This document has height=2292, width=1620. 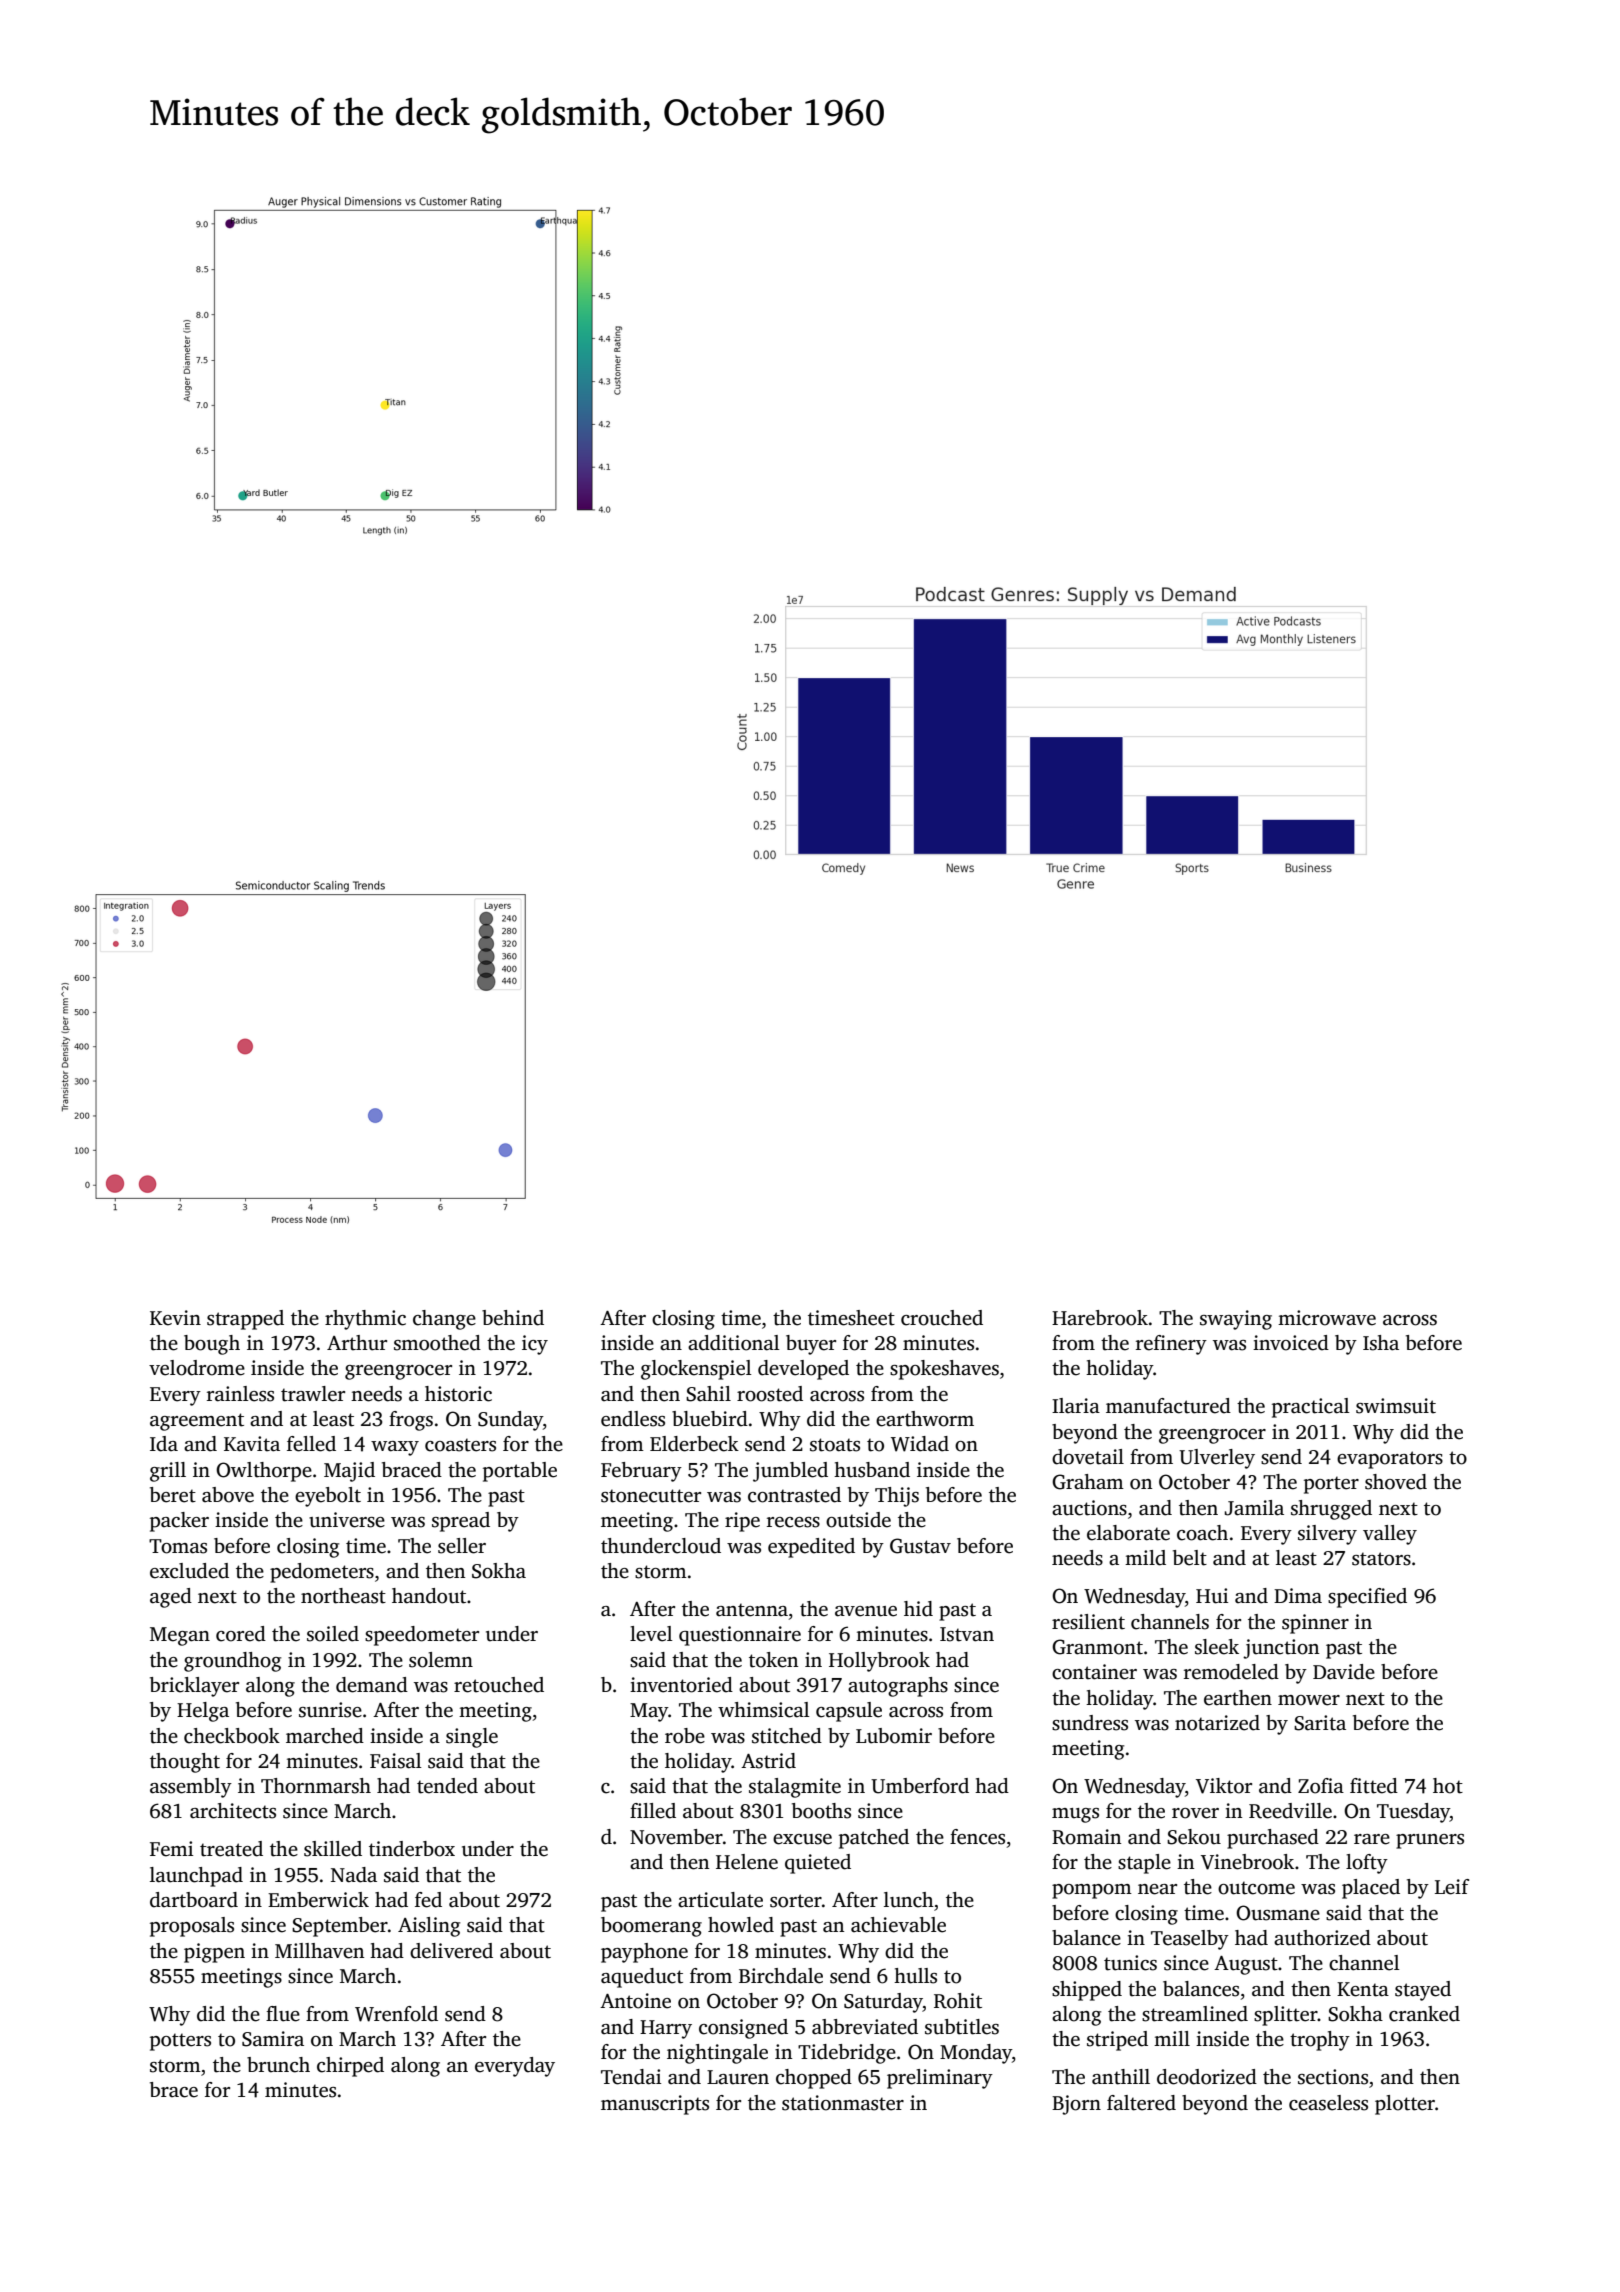 What do you see at coordinates (874, 1839) in the document?
I see `patched` at bounding box center [874, 1839].
